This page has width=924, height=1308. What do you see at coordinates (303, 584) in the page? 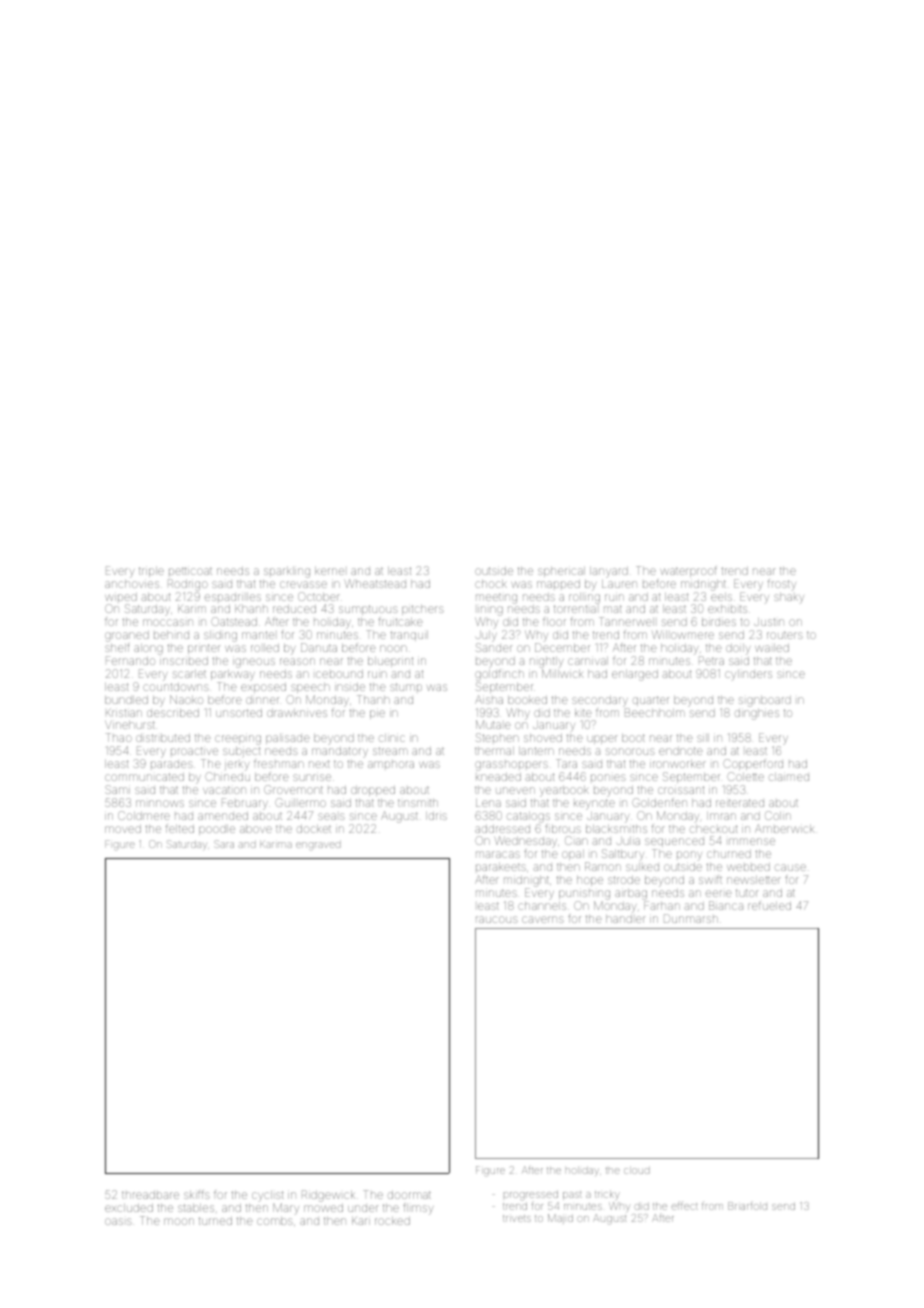
I see `crevasse` at bounding box center [303, 584].
